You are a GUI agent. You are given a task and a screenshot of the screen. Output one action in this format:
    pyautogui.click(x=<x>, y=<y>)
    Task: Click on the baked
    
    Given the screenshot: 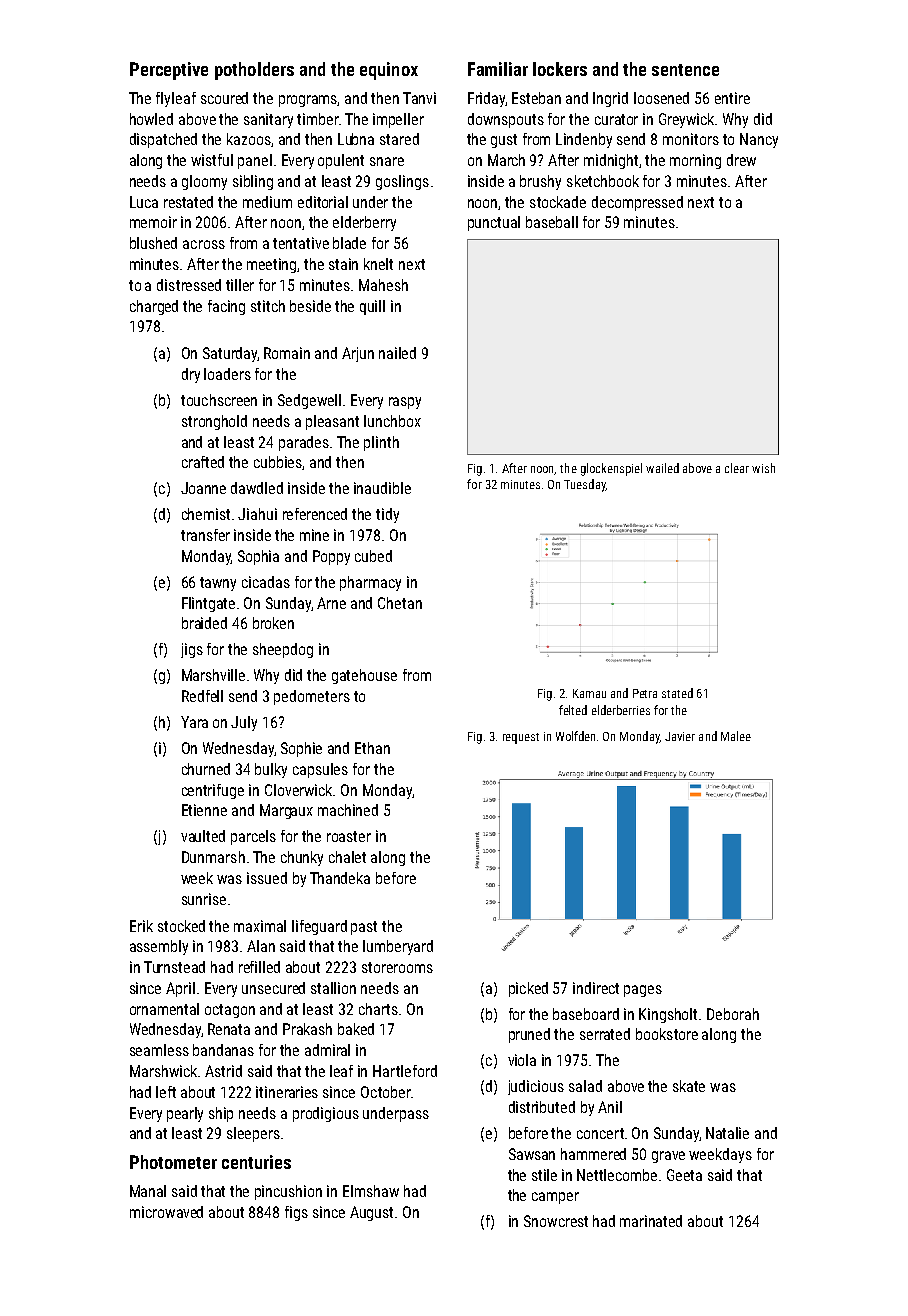 What is the action you would take?
    pyautogui.click(x=356, y=1029)
